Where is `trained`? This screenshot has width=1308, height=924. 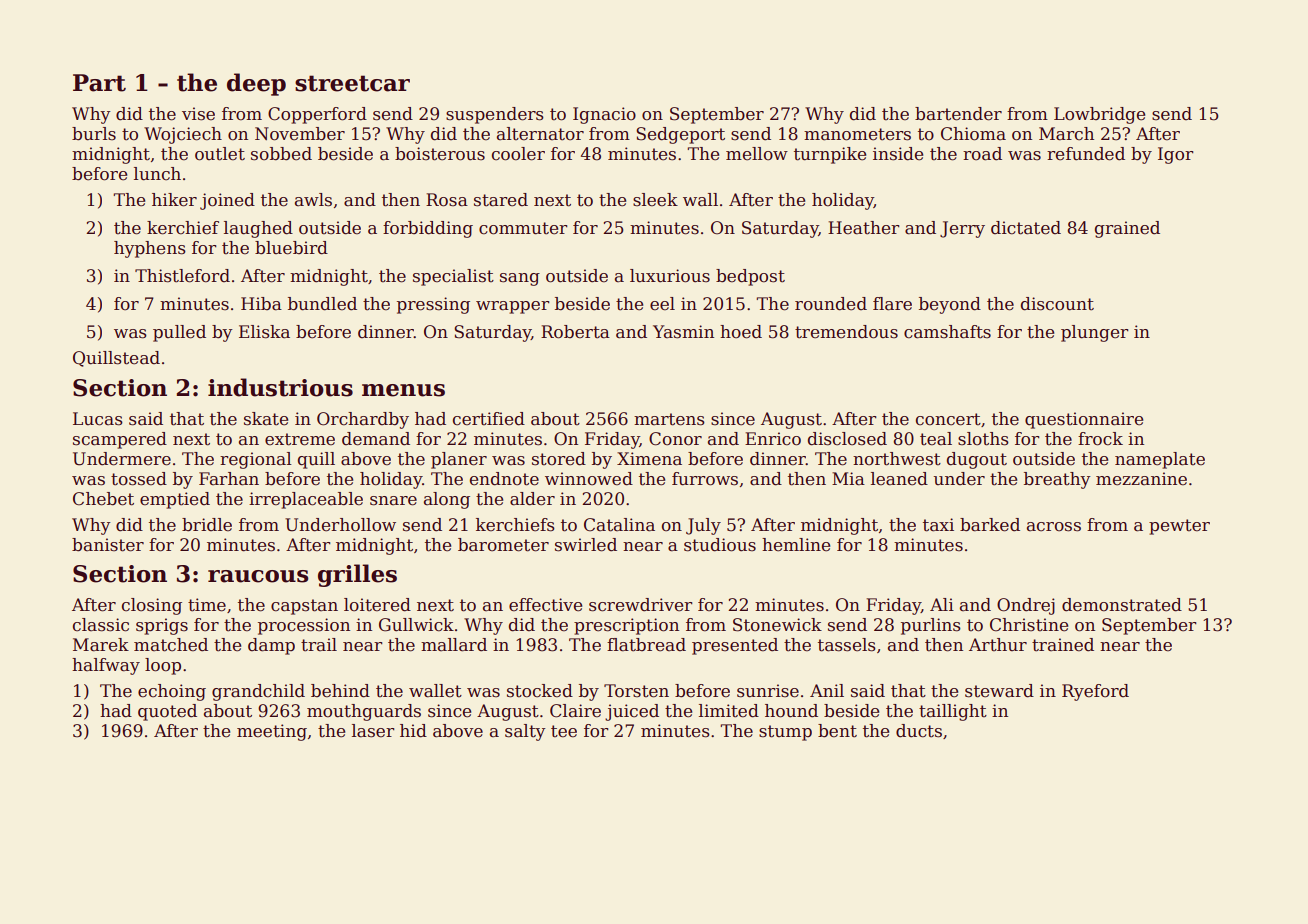 trained is located at coordinates (1063, 645).
